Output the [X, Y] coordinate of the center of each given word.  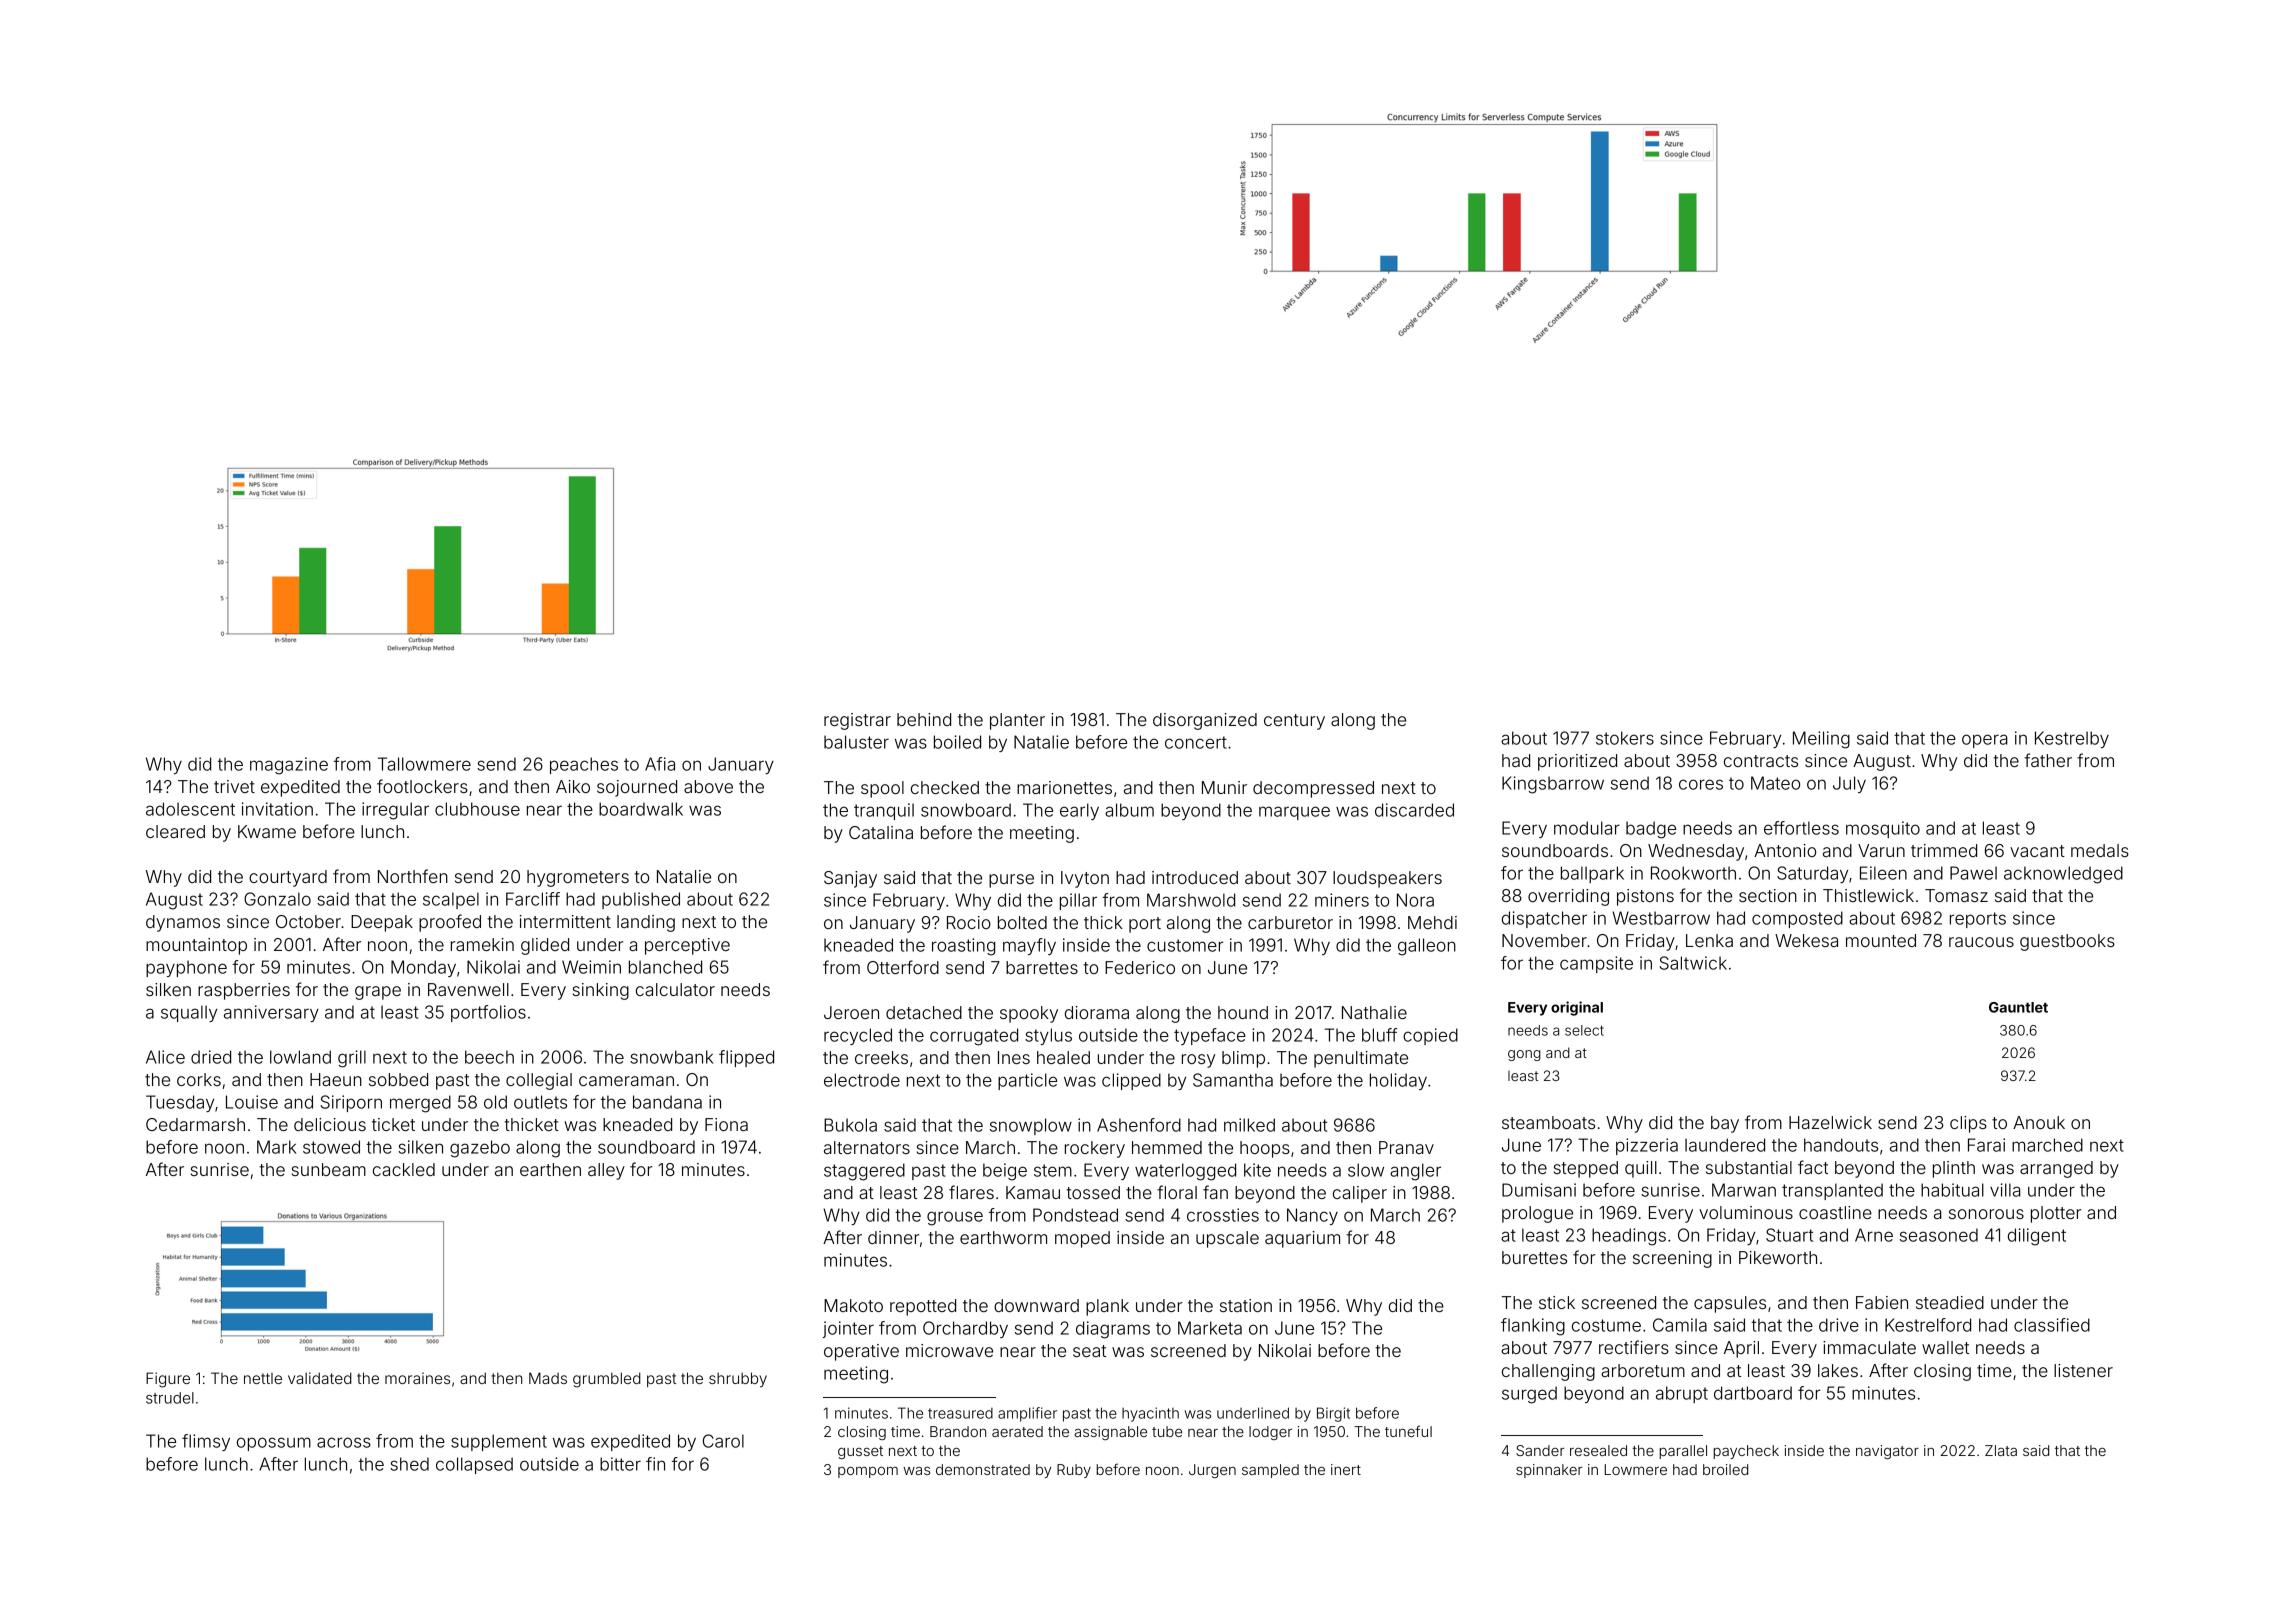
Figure [168, 1380]
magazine [289, 766]
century [1294, 722]
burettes [1534, 1257]
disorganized [1205, 721]
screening [1672, 1259]
